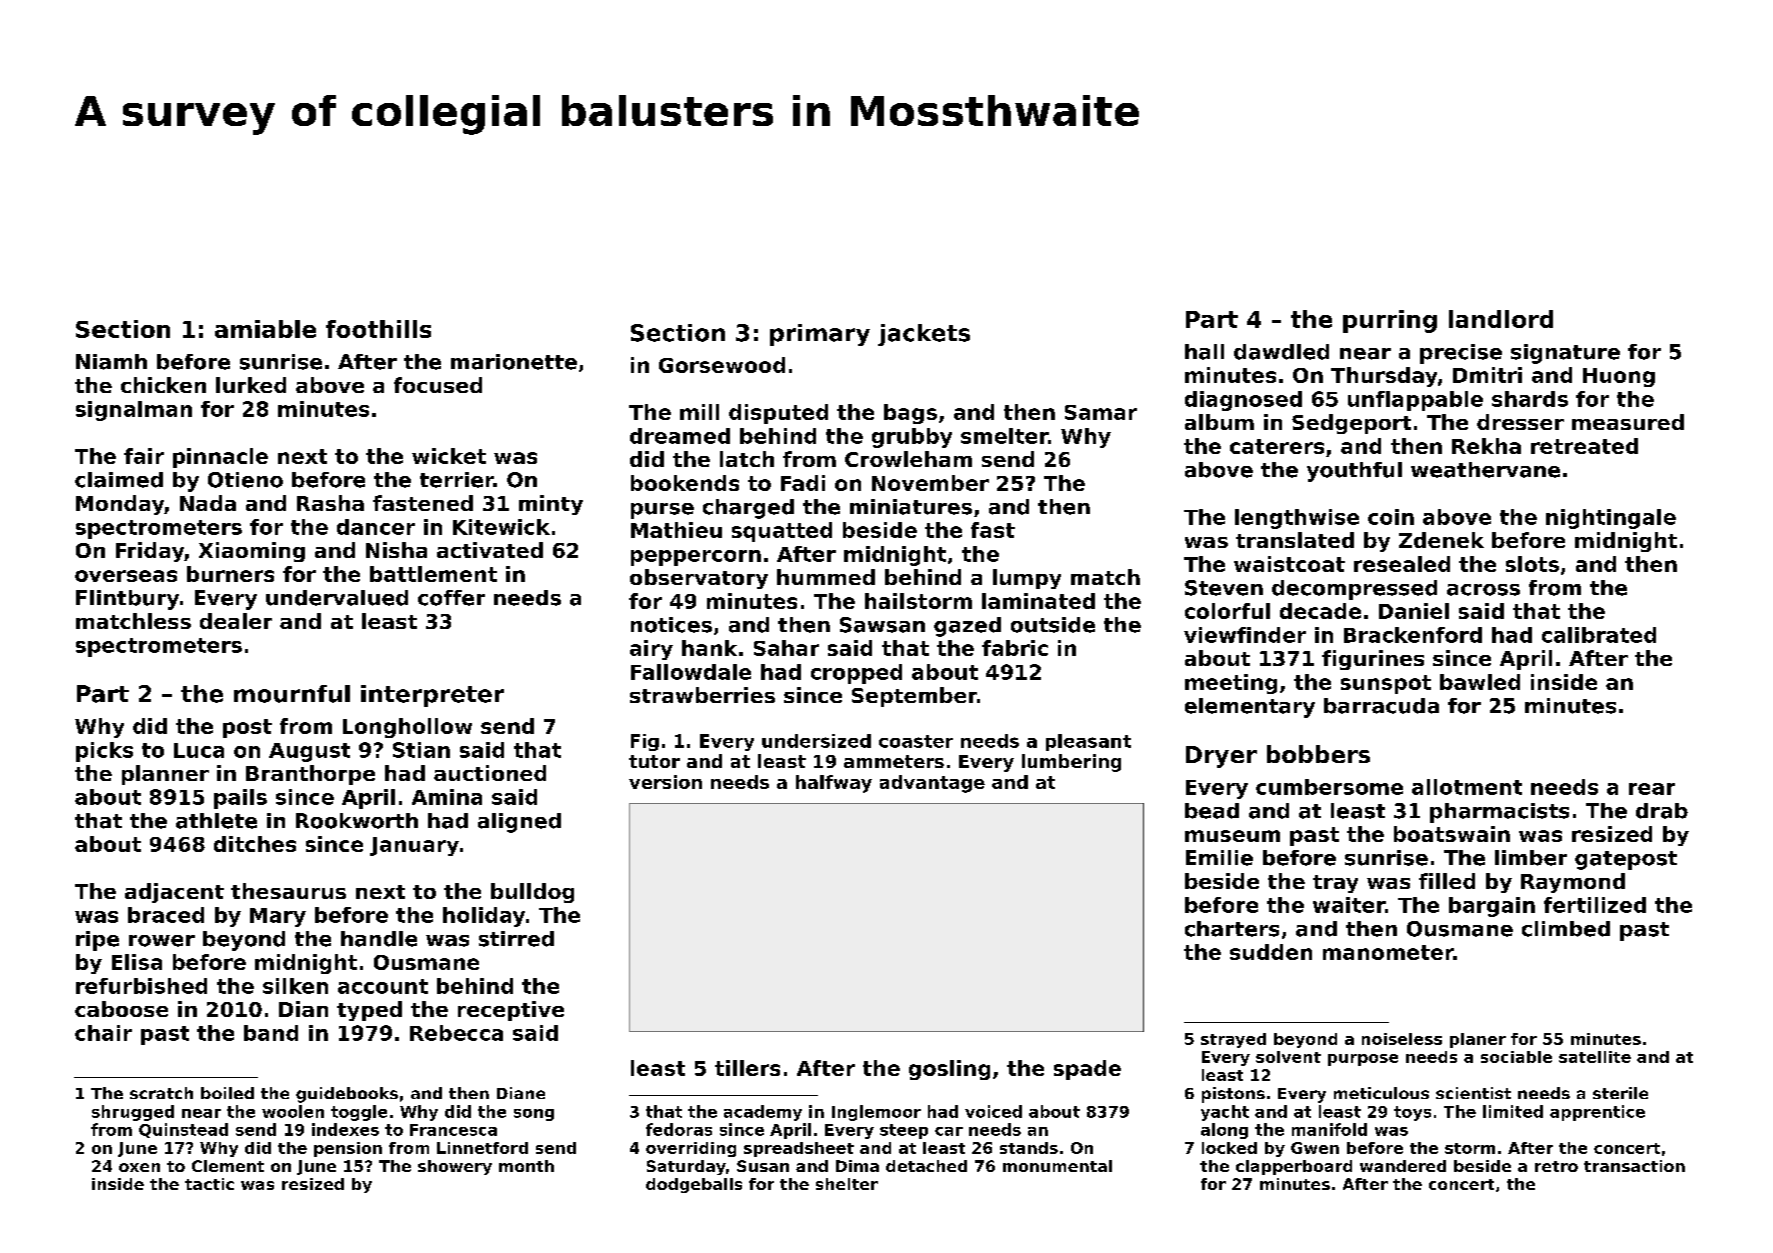 The height and width of the screenshot is (1253, 1773). I want to click on retro, so click(1556, 1166).
